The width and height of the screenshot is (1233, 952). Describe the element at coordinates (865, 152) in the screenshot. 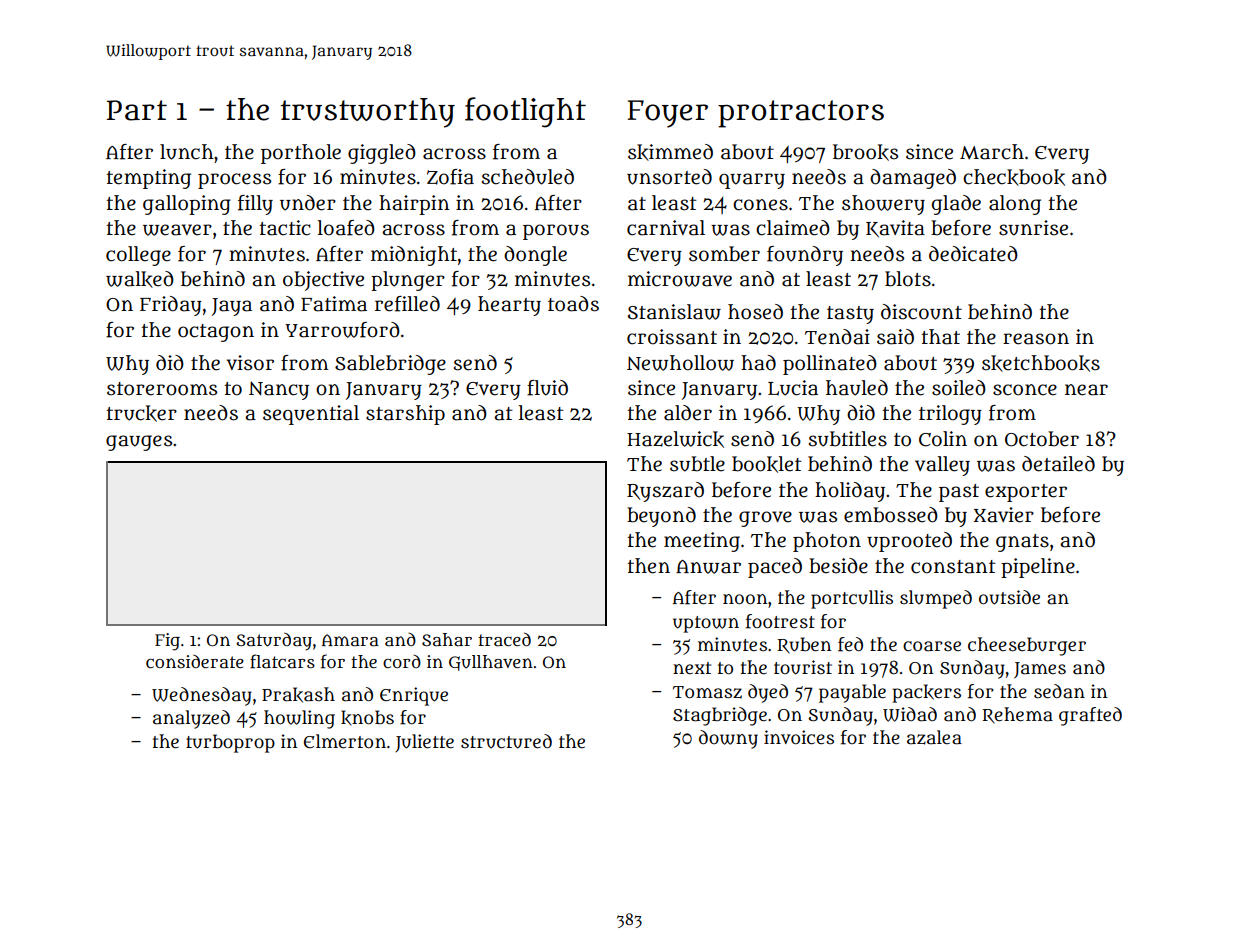

I see `brooks` at that location.
